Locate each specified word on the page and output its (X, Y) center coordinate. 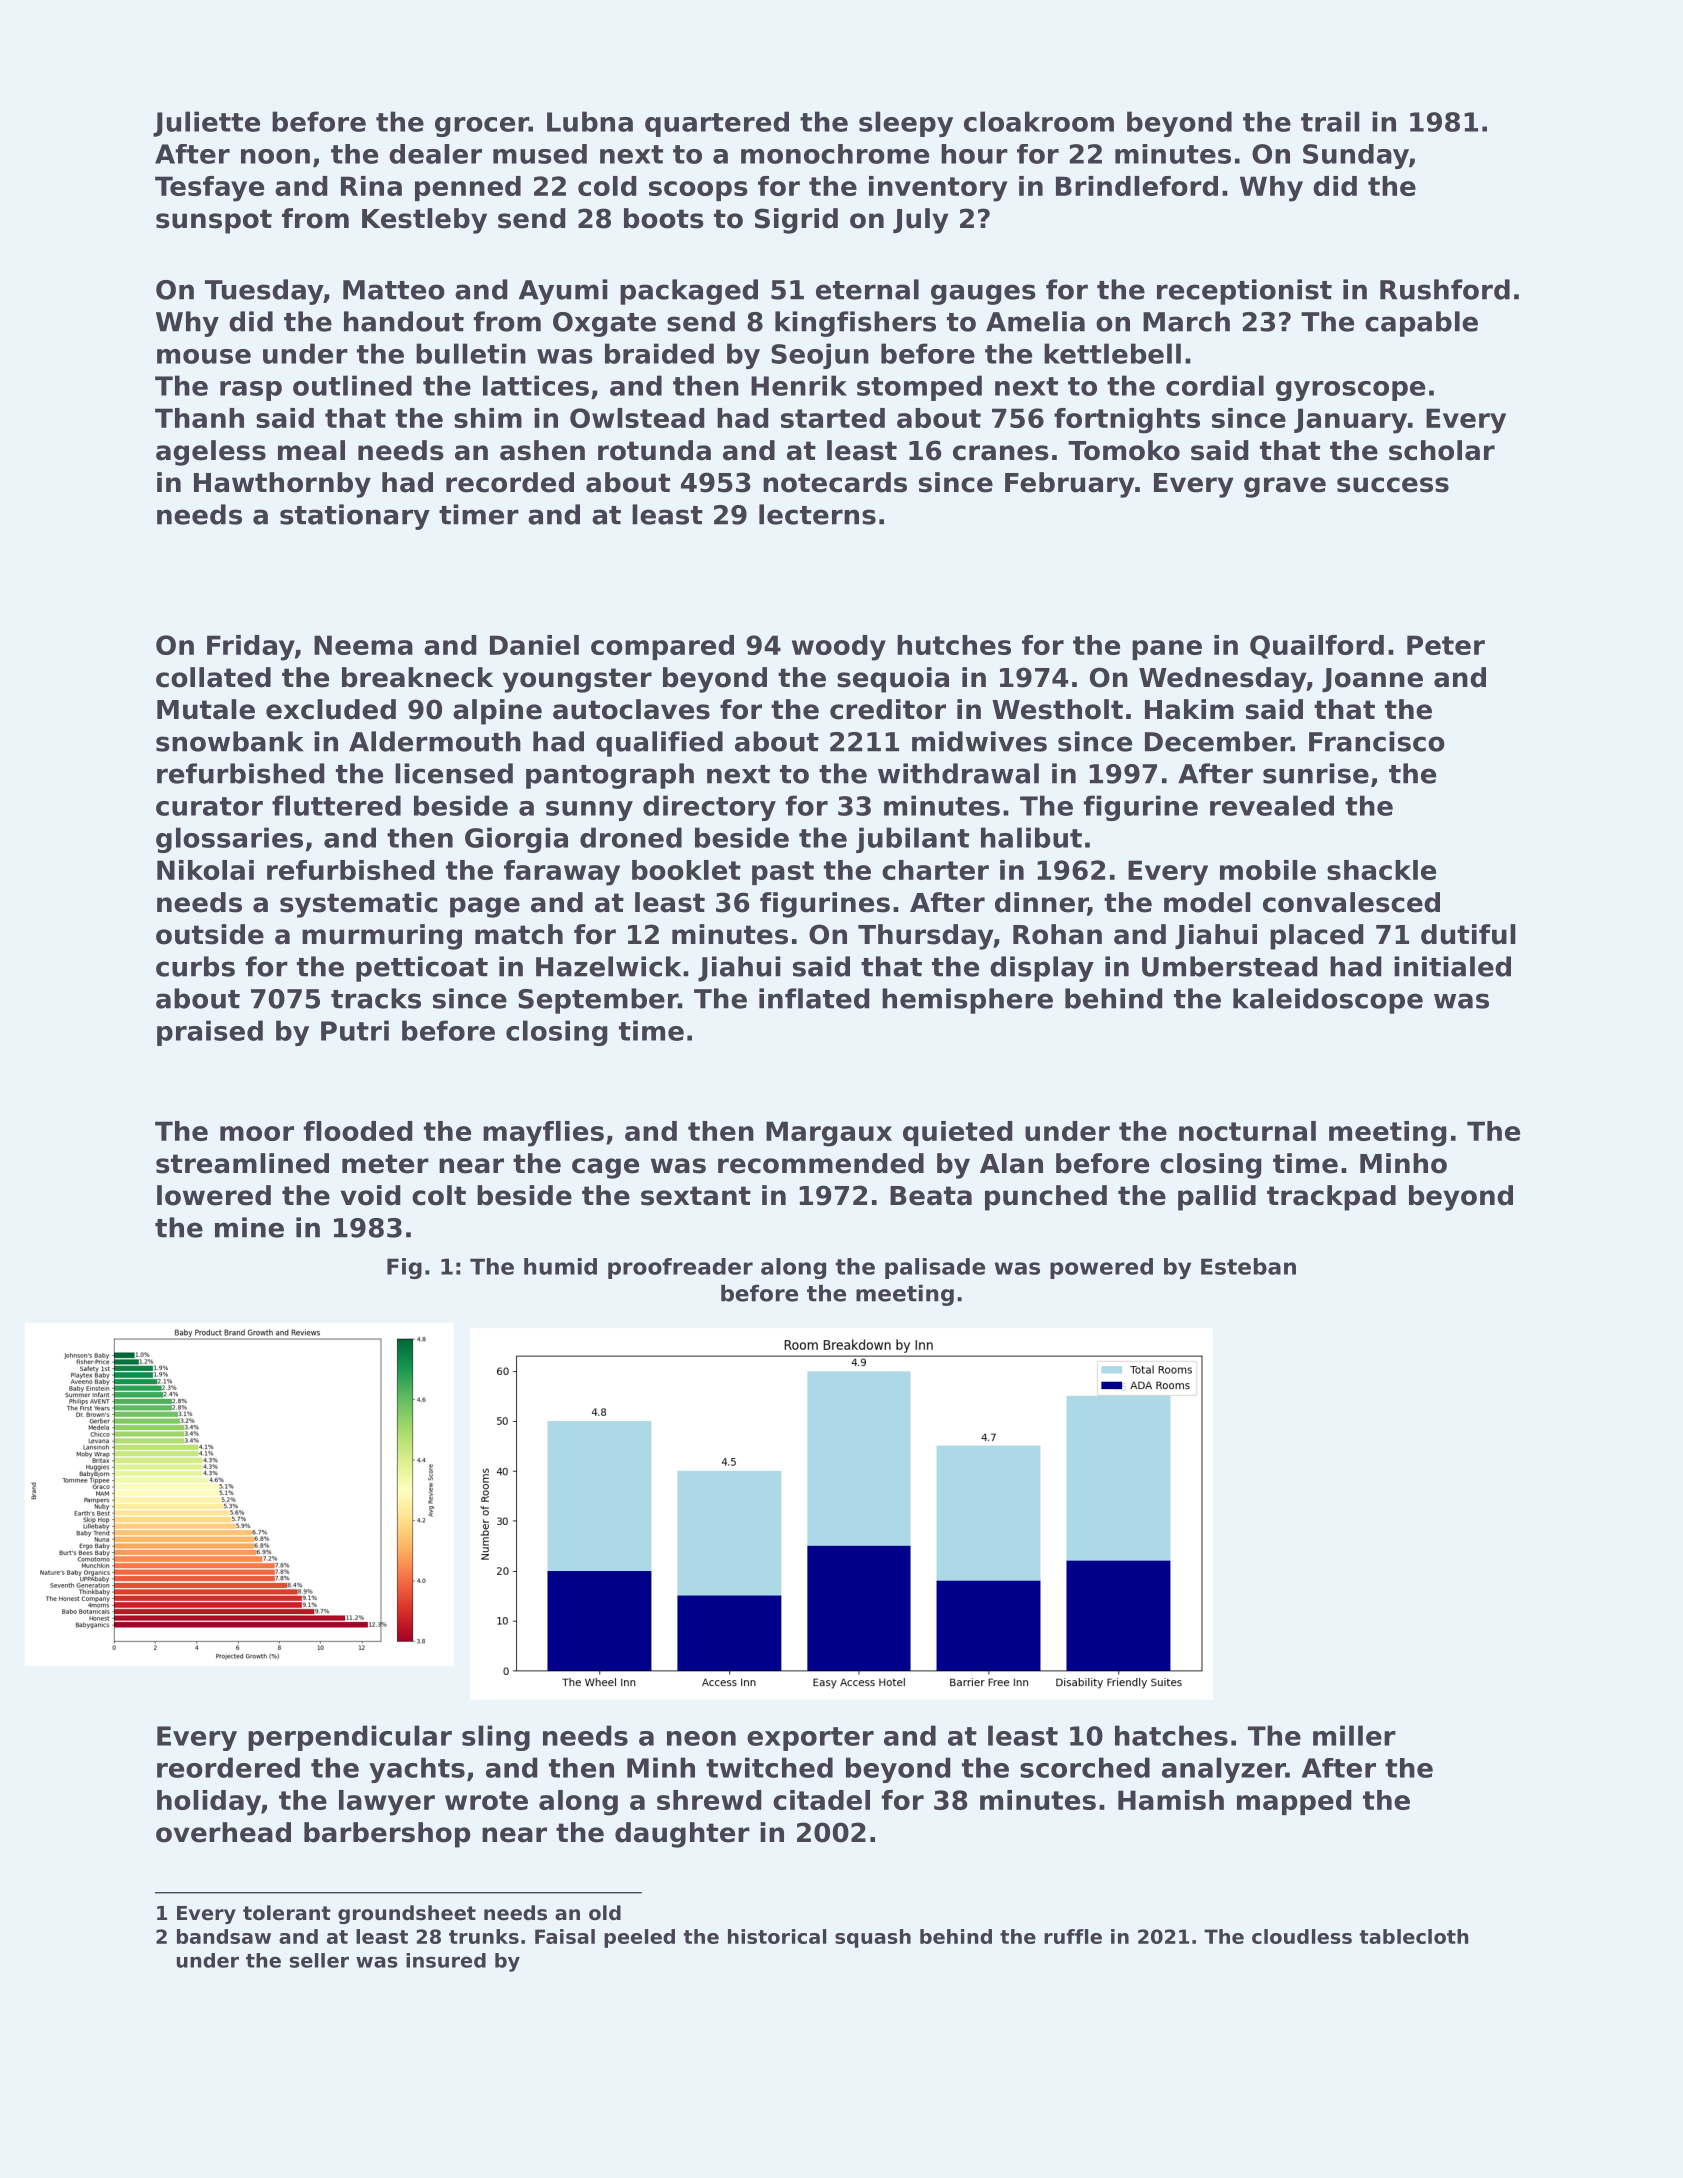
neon (701, 1738)
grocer (482, 127)
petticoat (422, 969)
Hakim (1189, 709)
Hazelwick (608, 966)
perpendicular (350, 1738)
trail (1330, 121)
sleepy (906, 124)
